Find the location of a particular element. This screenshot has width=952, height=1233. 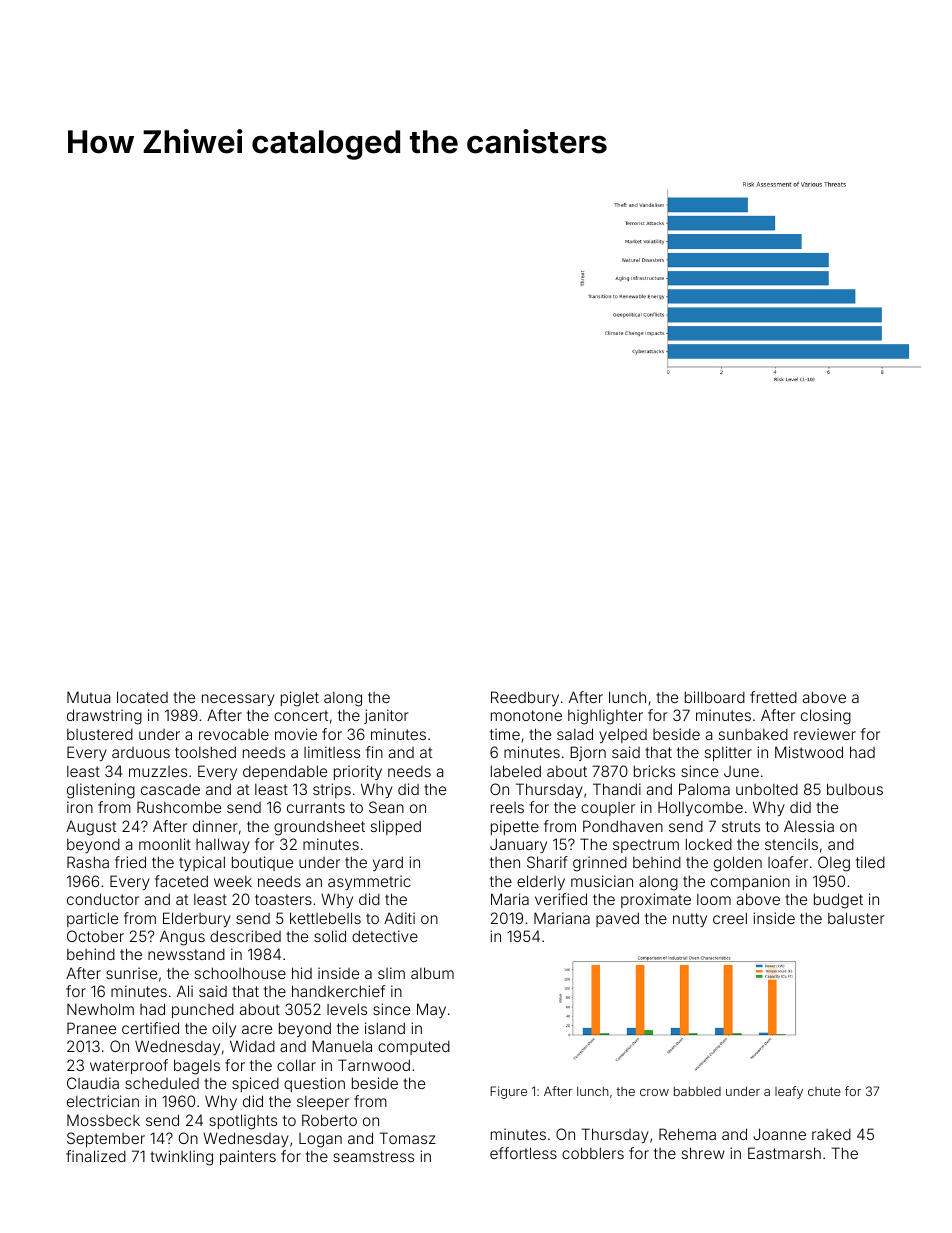

asymmetric is located at coordinates (369, 882).
